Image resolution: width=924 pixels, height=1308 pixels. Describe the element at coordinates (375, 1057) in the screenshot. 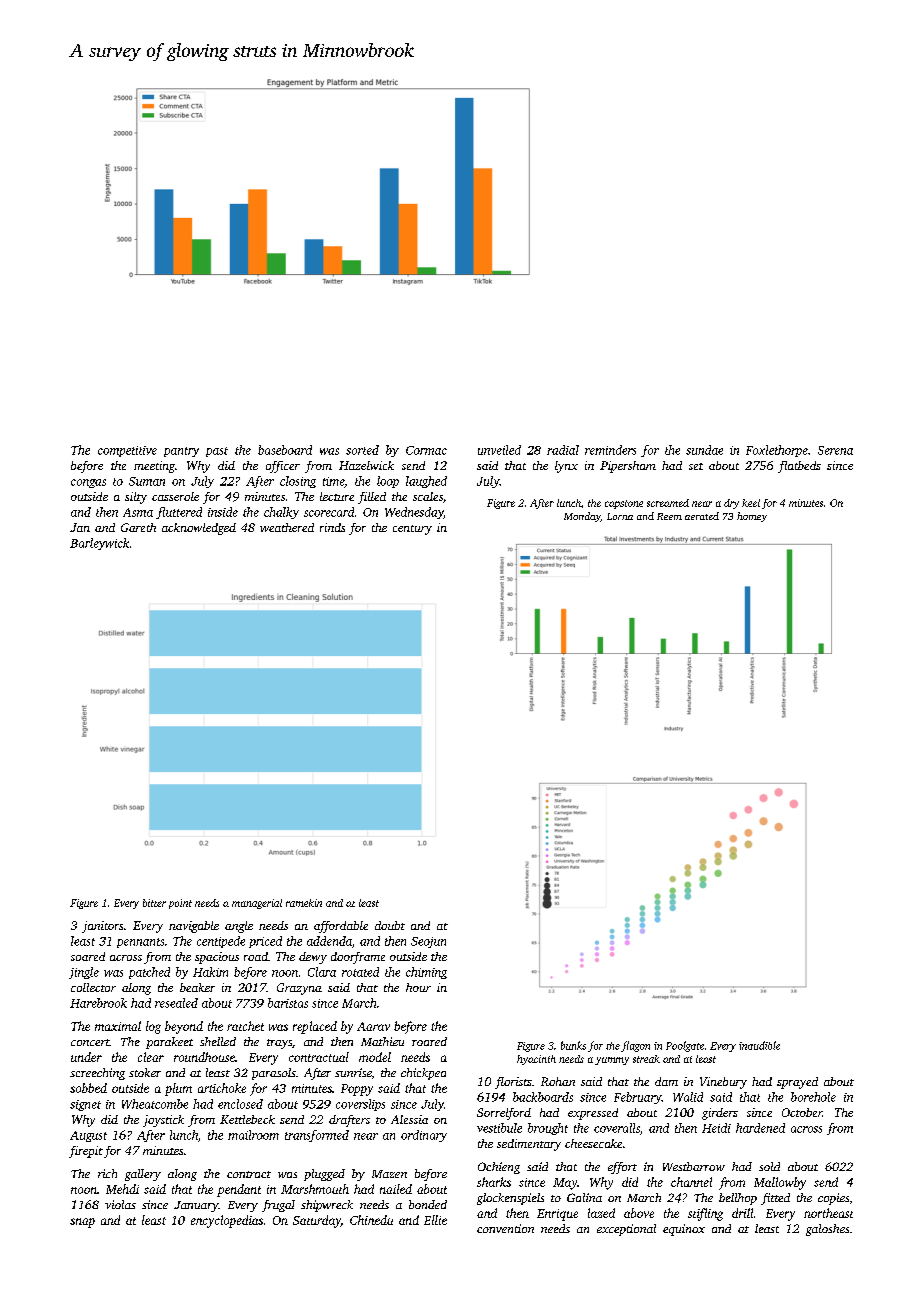

I see `model` at that location.
